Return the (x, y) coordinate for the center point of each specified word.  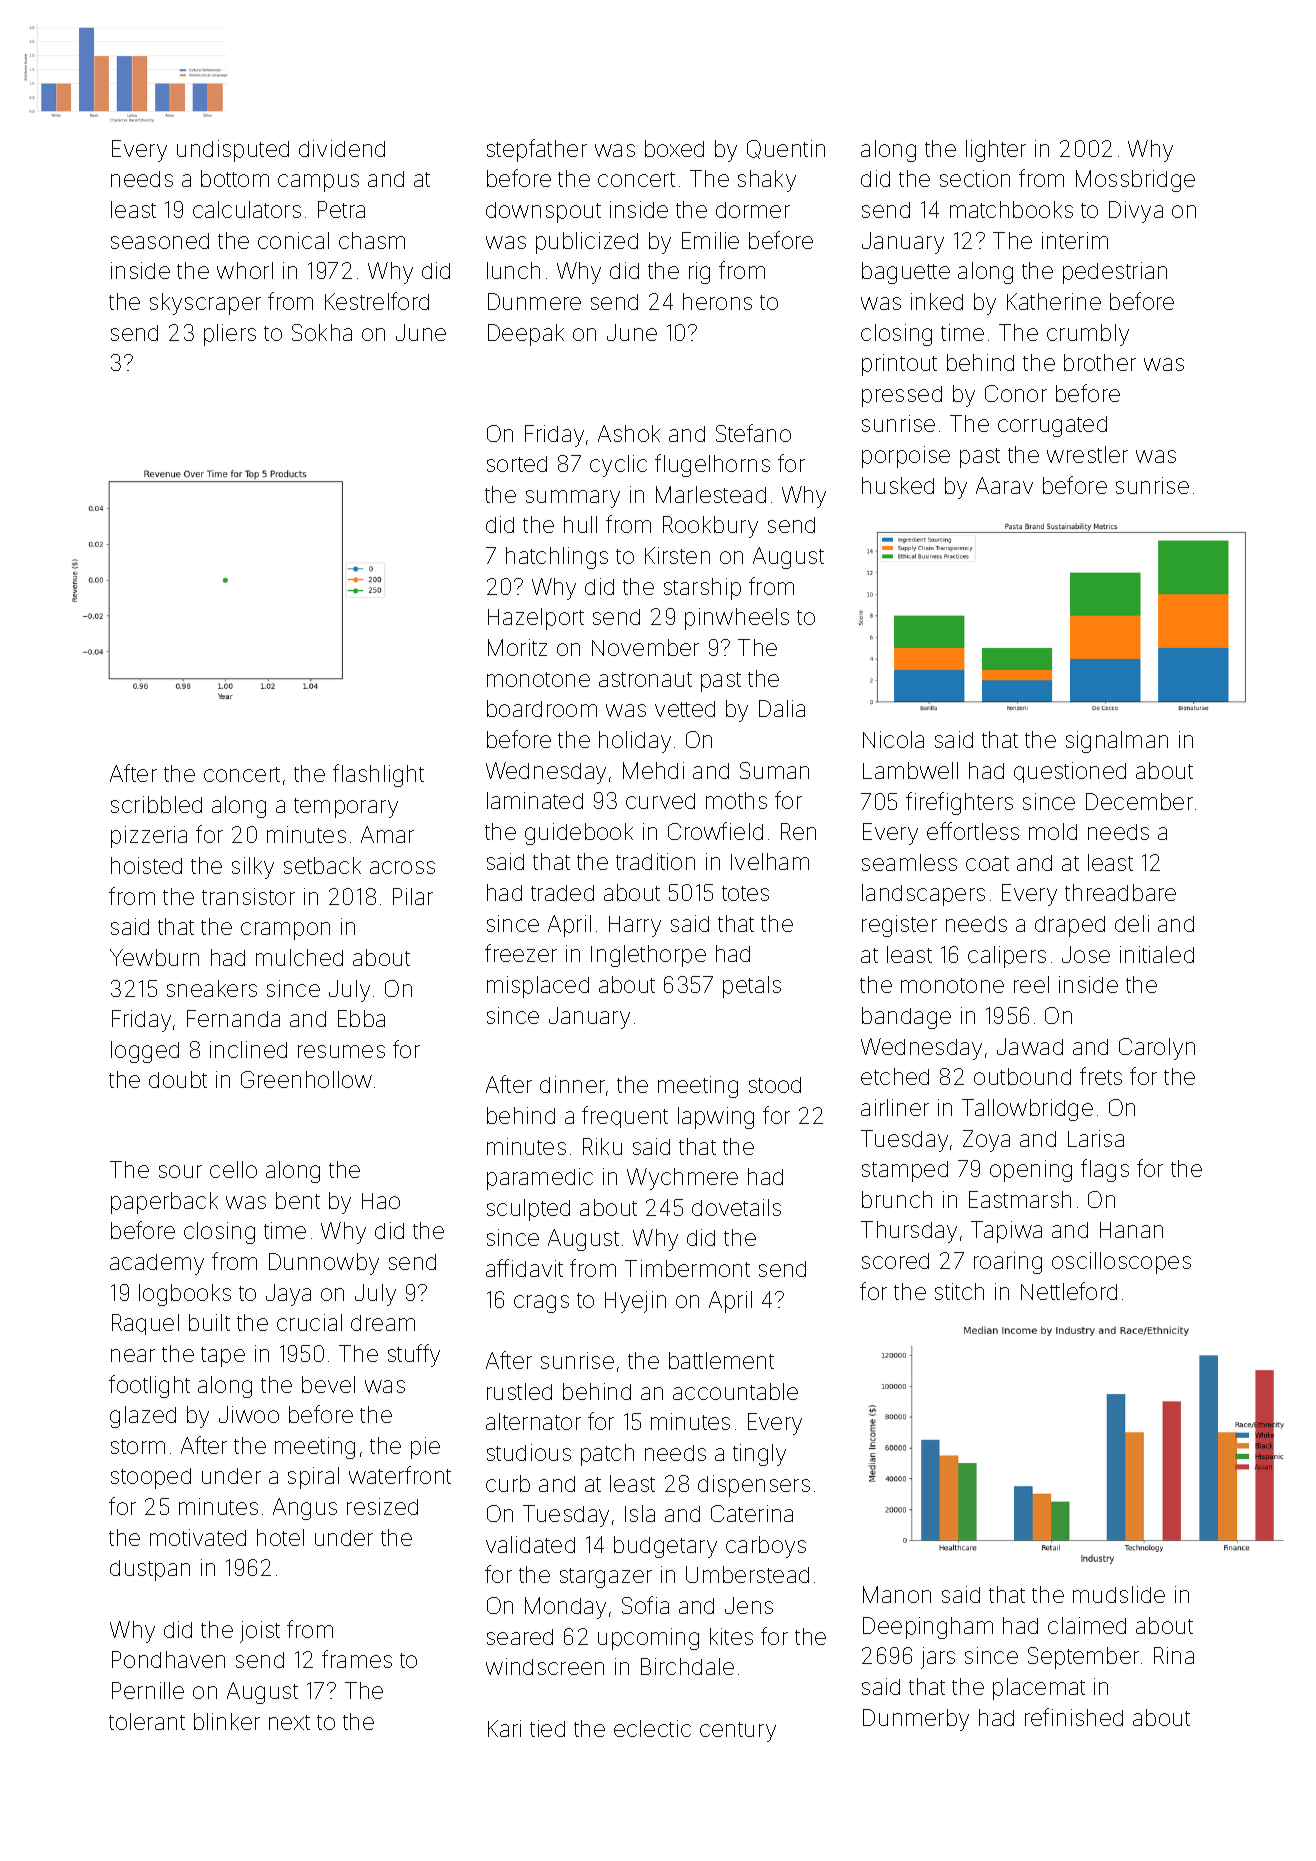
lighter (996, 151)
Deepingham (928, 1628)
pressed (902, 396)
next (289, 1722)
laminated (535, 800)
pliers (230, 335)
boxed (674, 148)
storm (138, 1446)
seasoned (160, 241)
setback (322, 865)
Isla (640, 1513)
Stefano (753, 433)
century (738, 1732)
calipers (1007, 957)
